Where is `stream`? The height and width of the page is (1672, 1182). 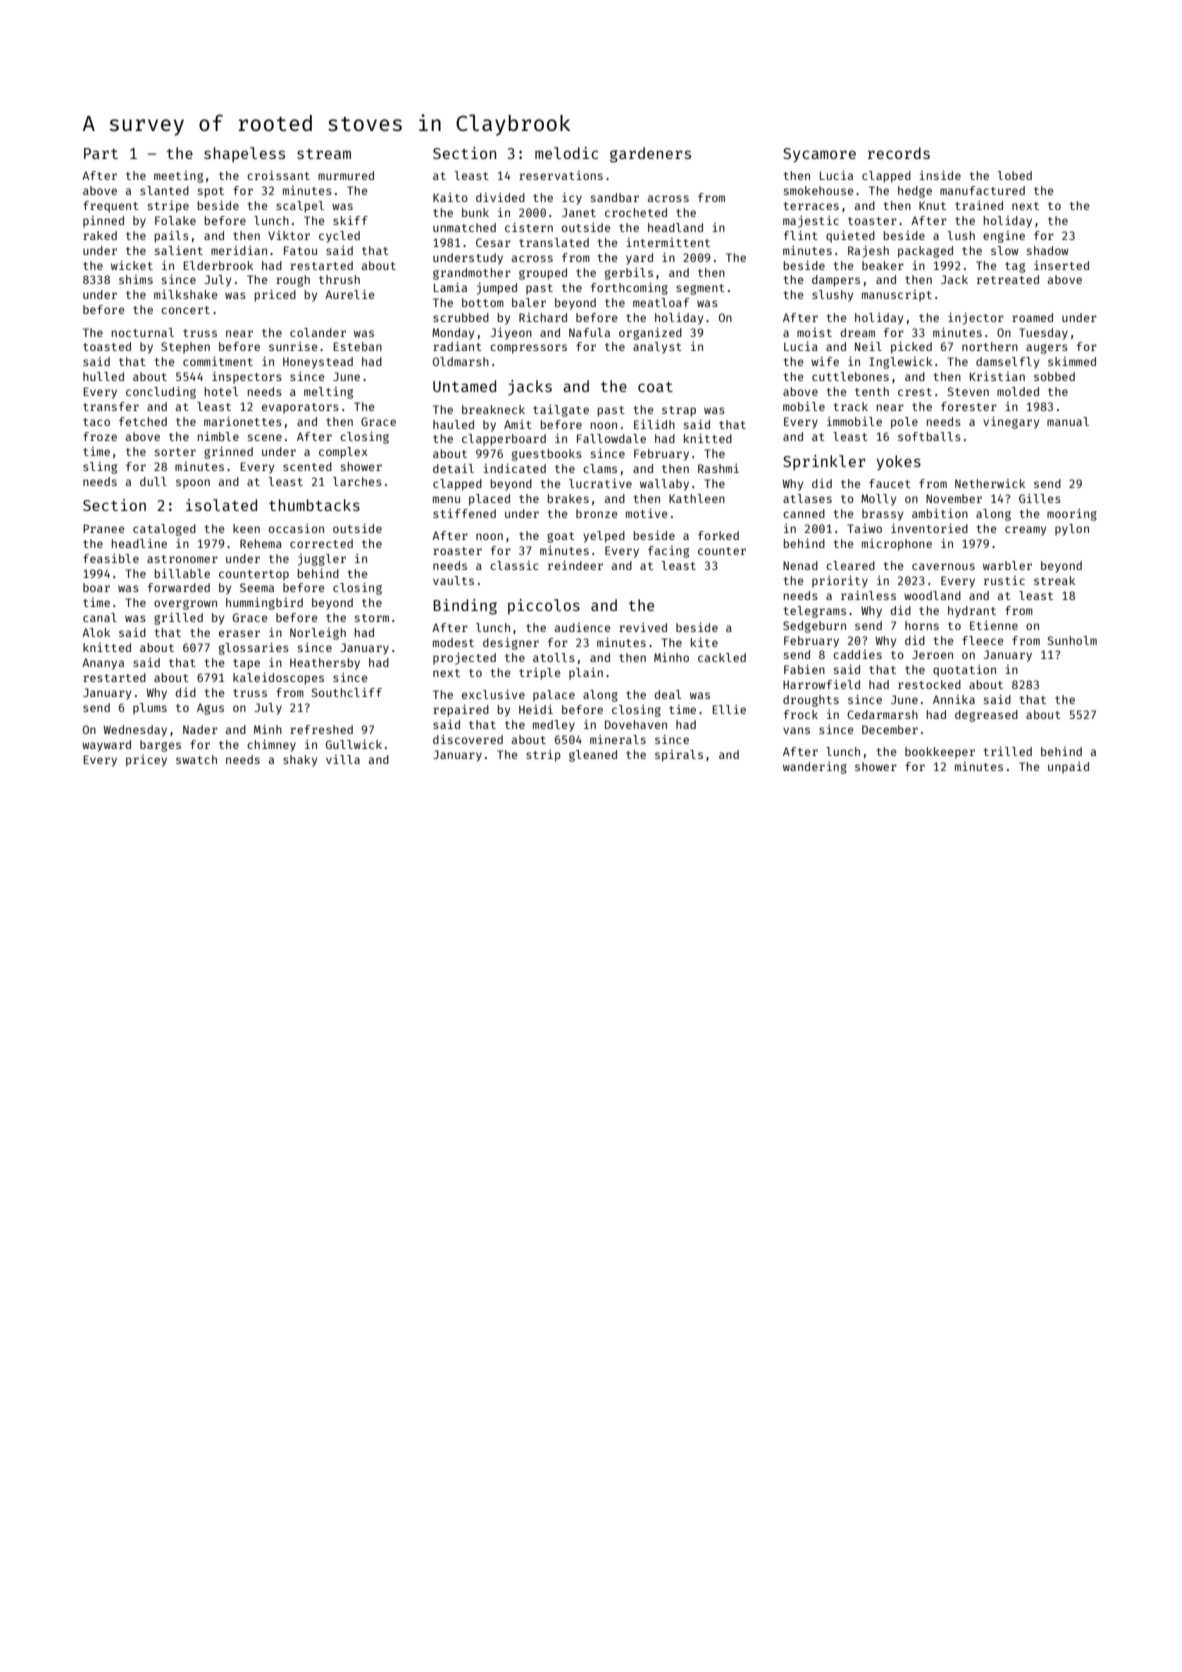
stream is located at coordinates (324, 154).
